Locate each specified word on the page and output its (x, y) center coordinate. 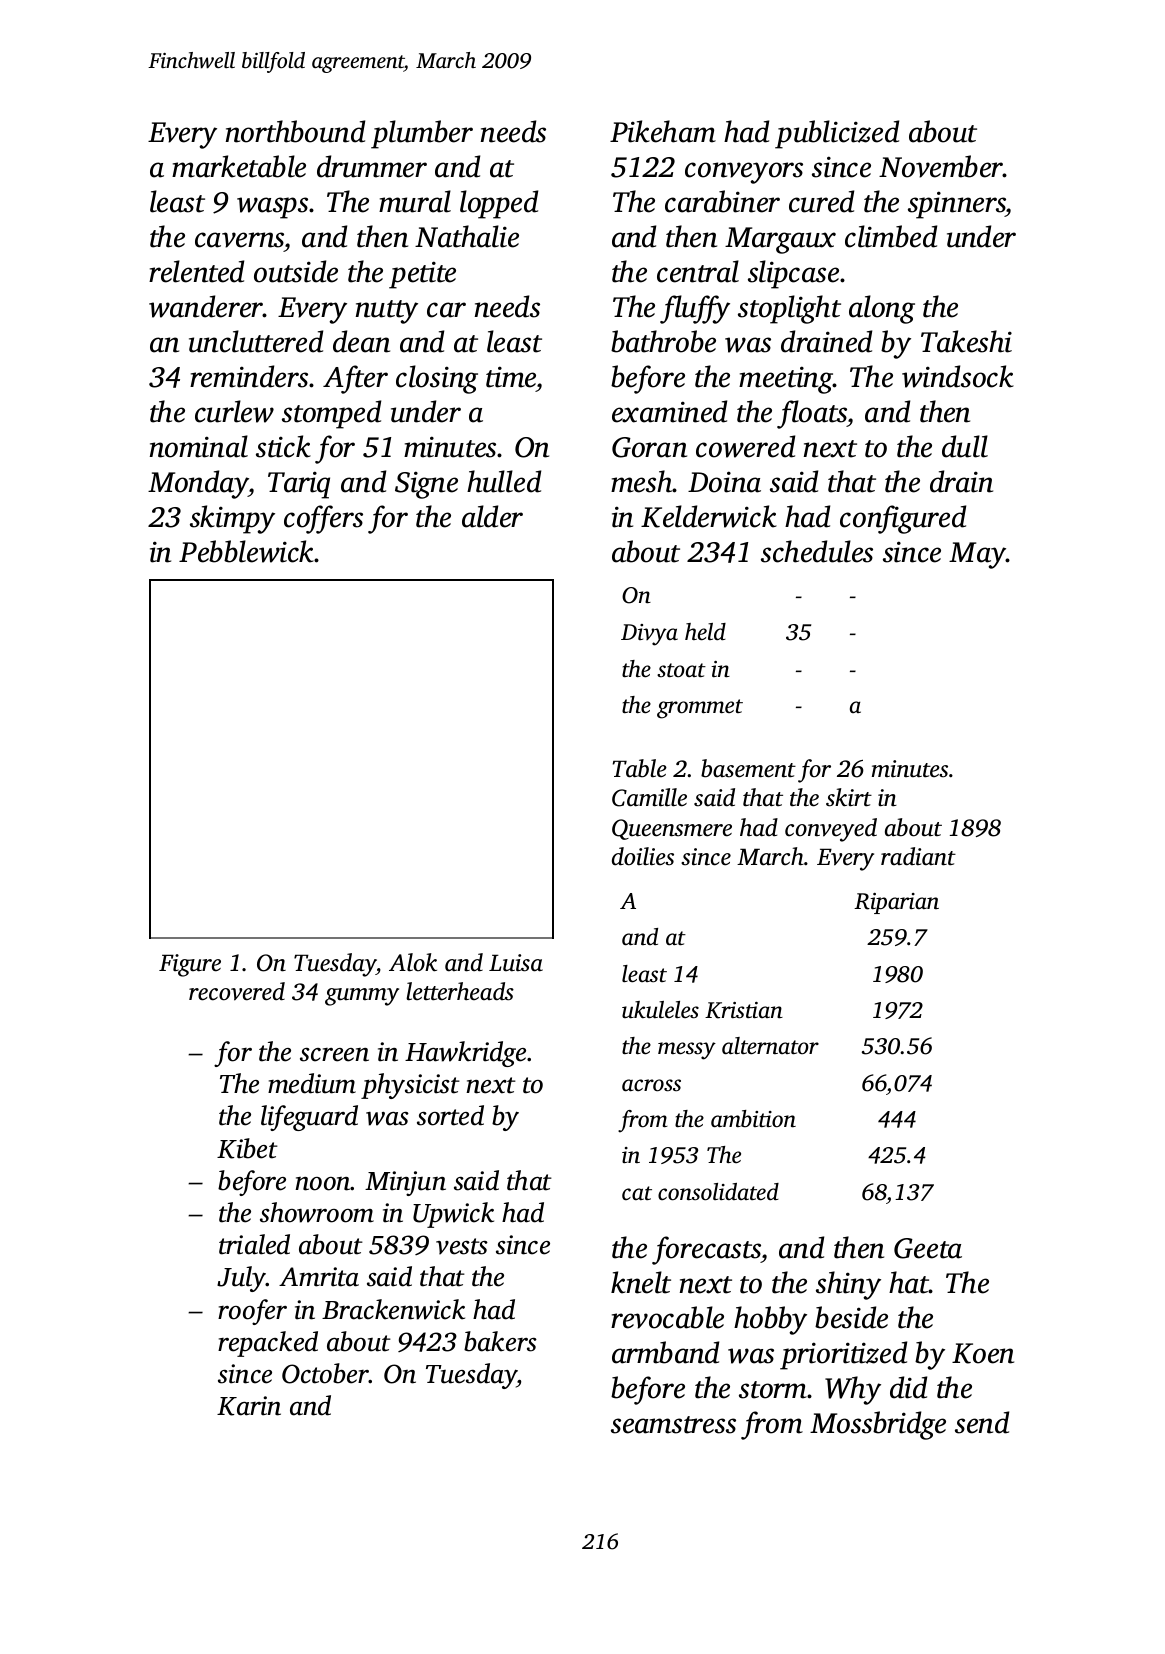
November (941, 166)
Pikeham (663, 131)
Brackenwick (393, 1309)
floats (812, 414)
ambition (753, 1119)
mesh (642, 481)
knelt (641, 1282)
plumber (422, 134)
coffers (323, 519)
